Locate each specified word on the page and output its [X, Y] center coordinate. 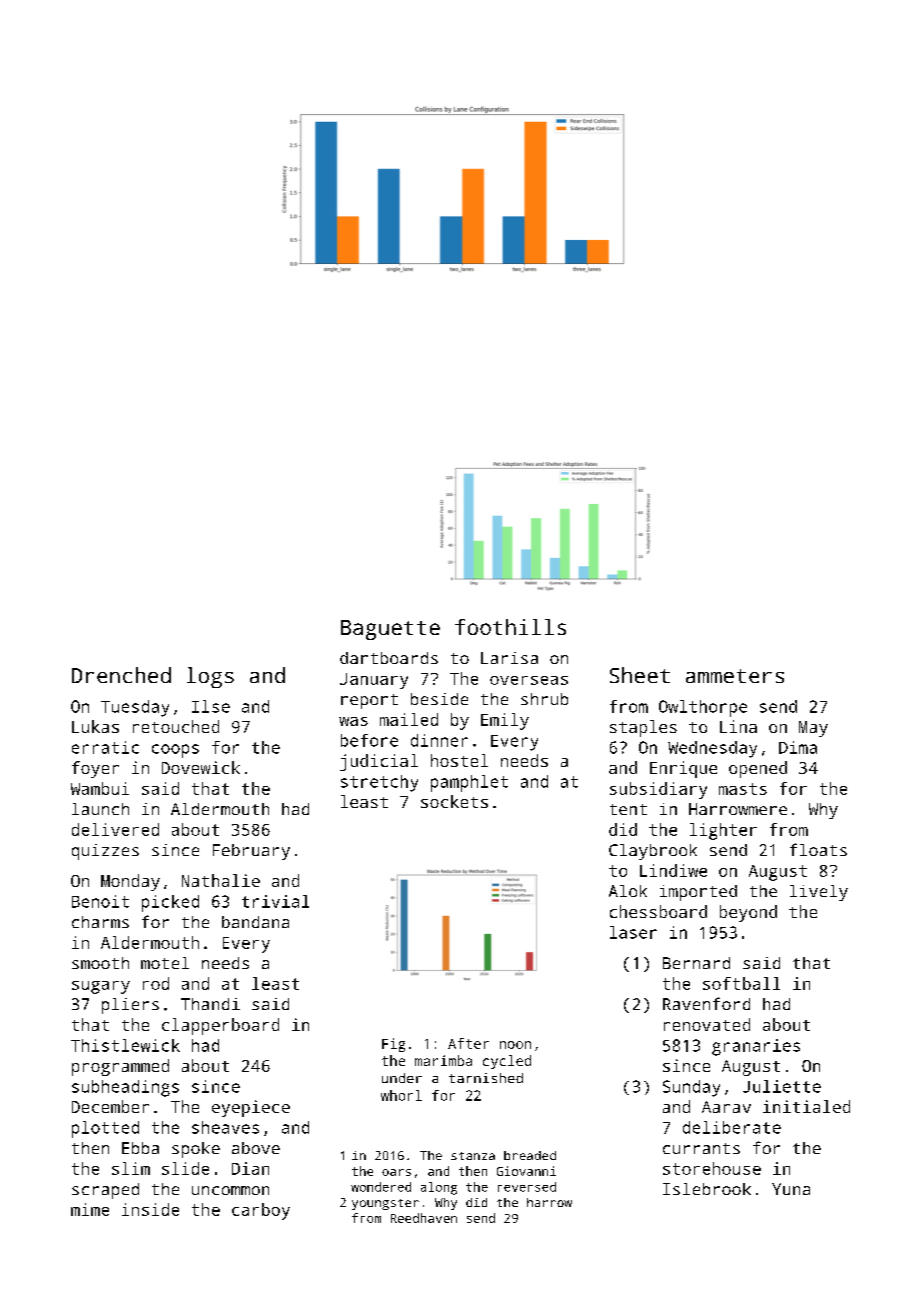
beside [439, 699]
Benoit [100, 901]
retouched [176, 726]
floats [818, 849]
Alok [628, 891]
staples [643, 728]
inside [150, 1209]
